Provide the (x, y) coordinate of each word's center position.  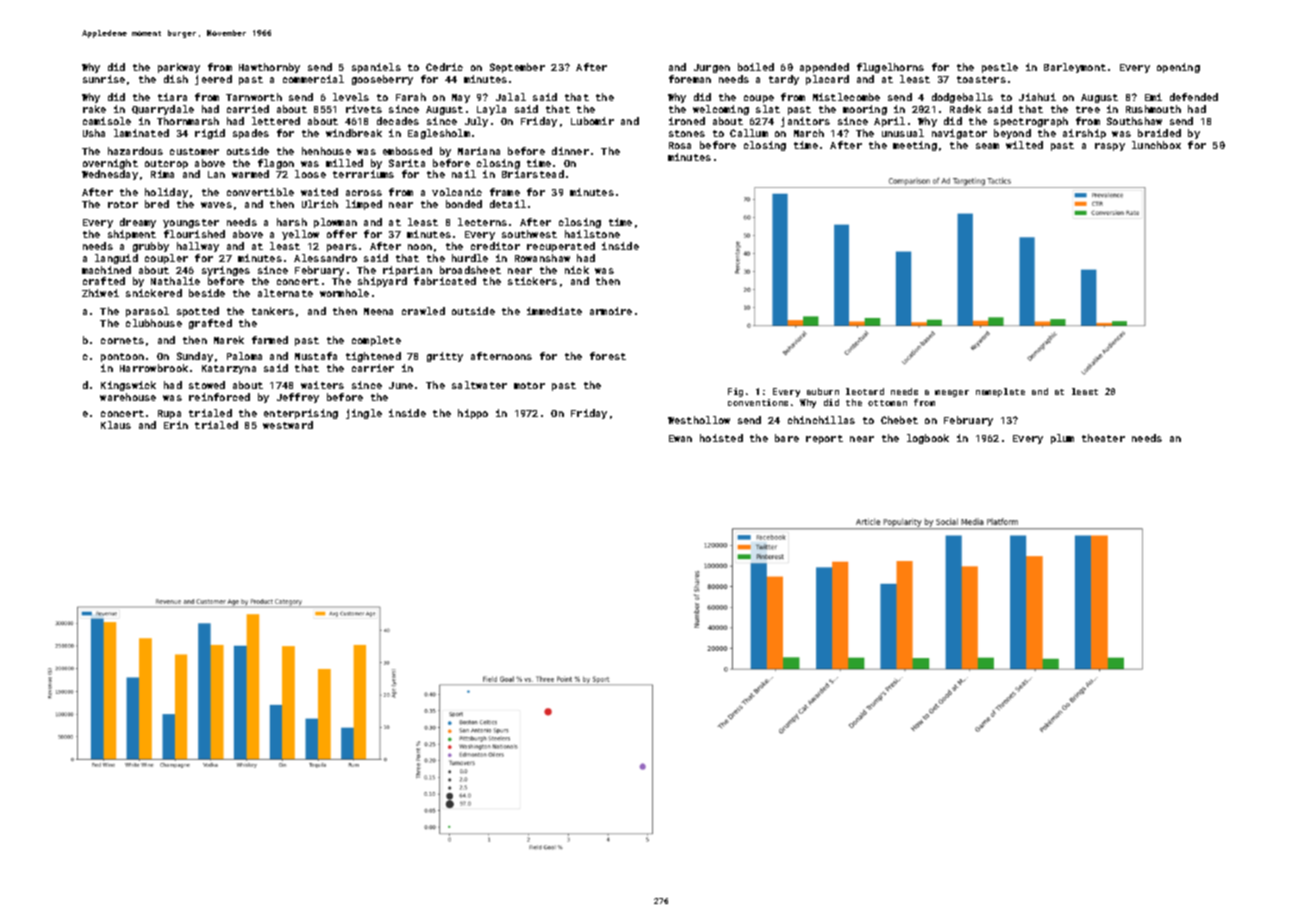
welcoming (721, 110)
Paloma (244, 356)
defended (1194, 97)
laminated (141, 133)
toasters (981, 79)
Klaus (116, 425)
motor (529, 385)
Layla (491, 110)
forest (608, 356)
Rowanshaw (542, 258)
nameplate (1000, 392)
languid (116, 259)
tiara (172, 97)
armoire (611, 311)
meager (952, 393)
